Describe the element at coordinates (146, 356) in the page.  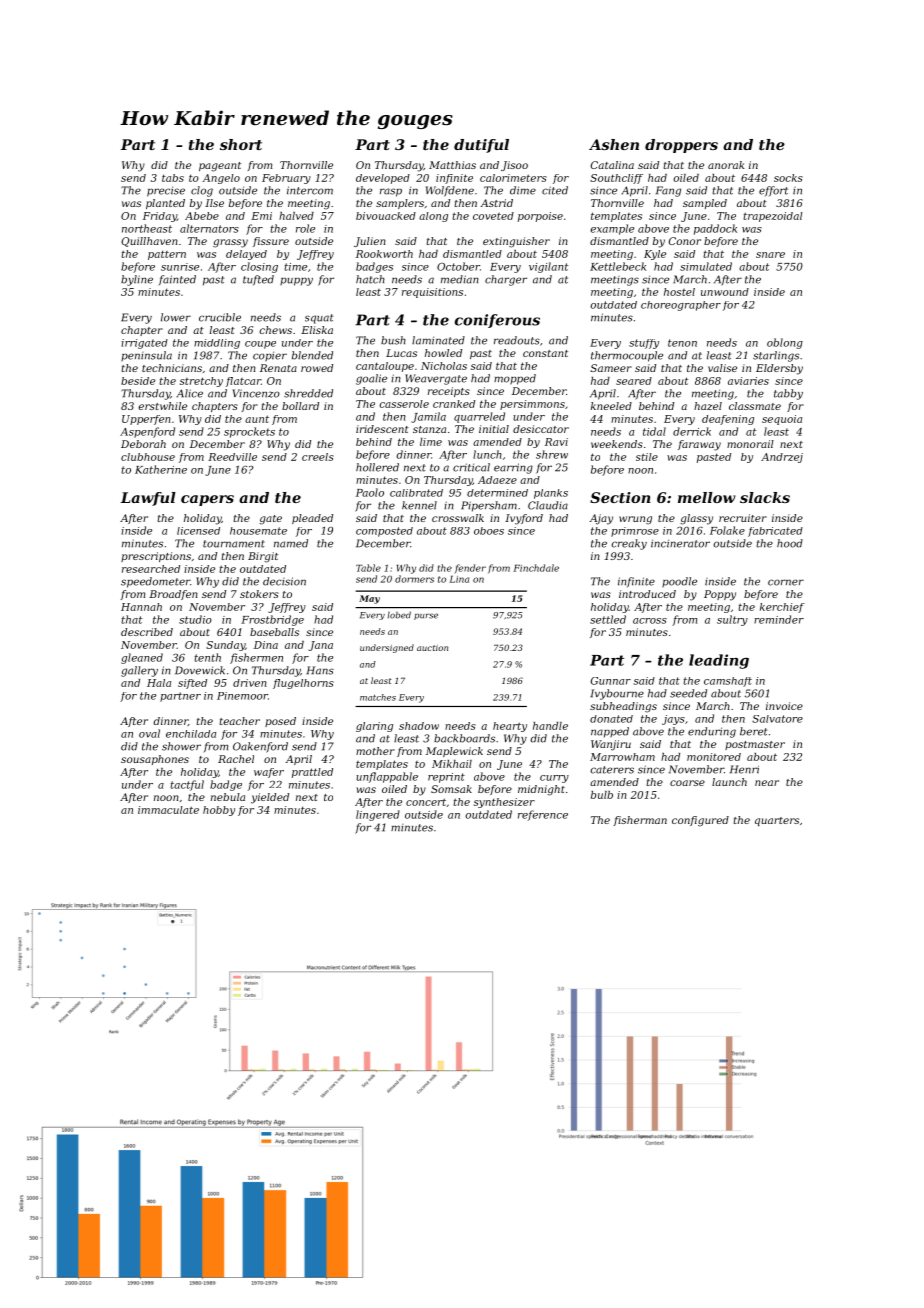
I see `peninsula` at that location.
